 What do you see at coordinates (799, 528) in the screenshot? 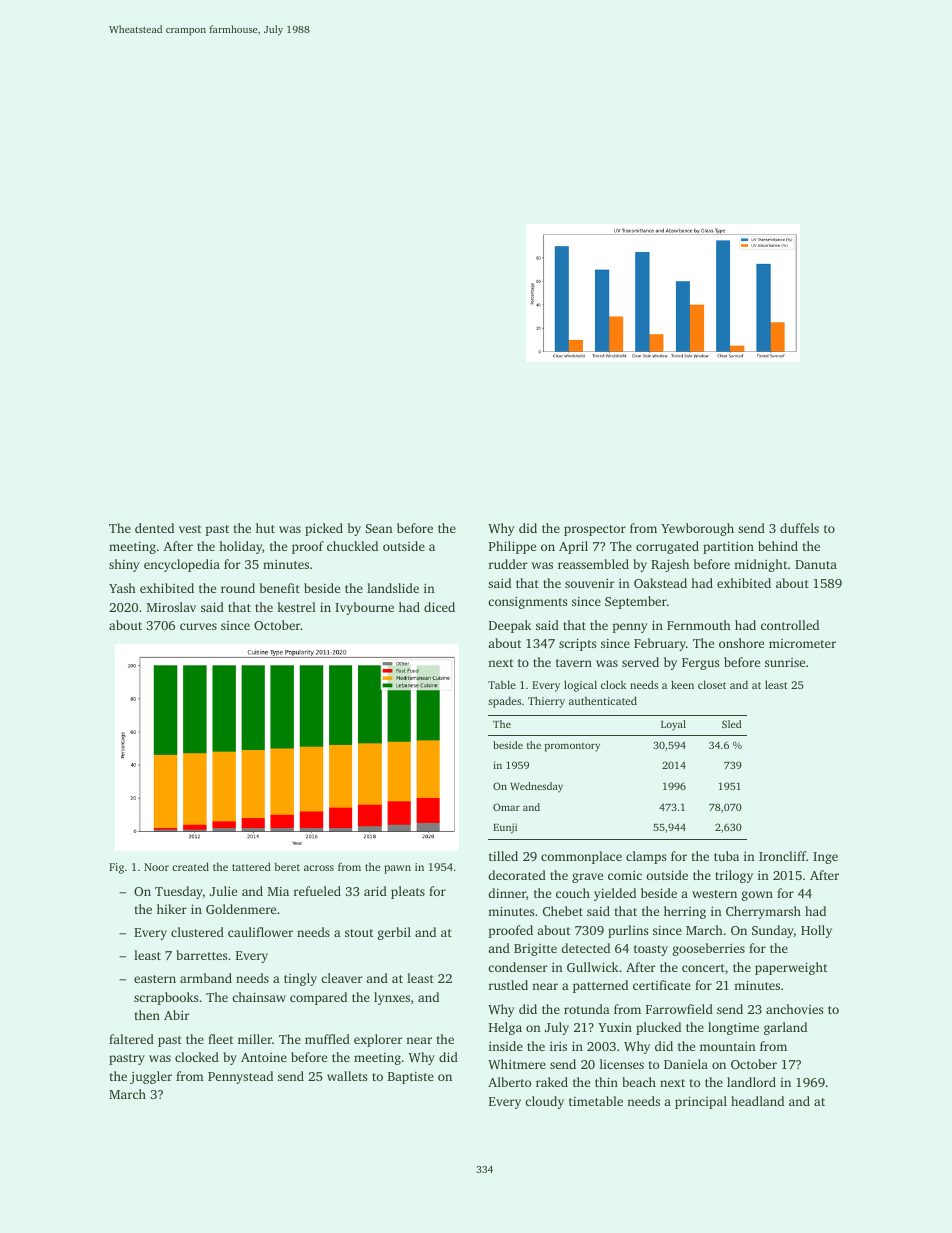
I see `duffels` at bounding box center [799, 528].
